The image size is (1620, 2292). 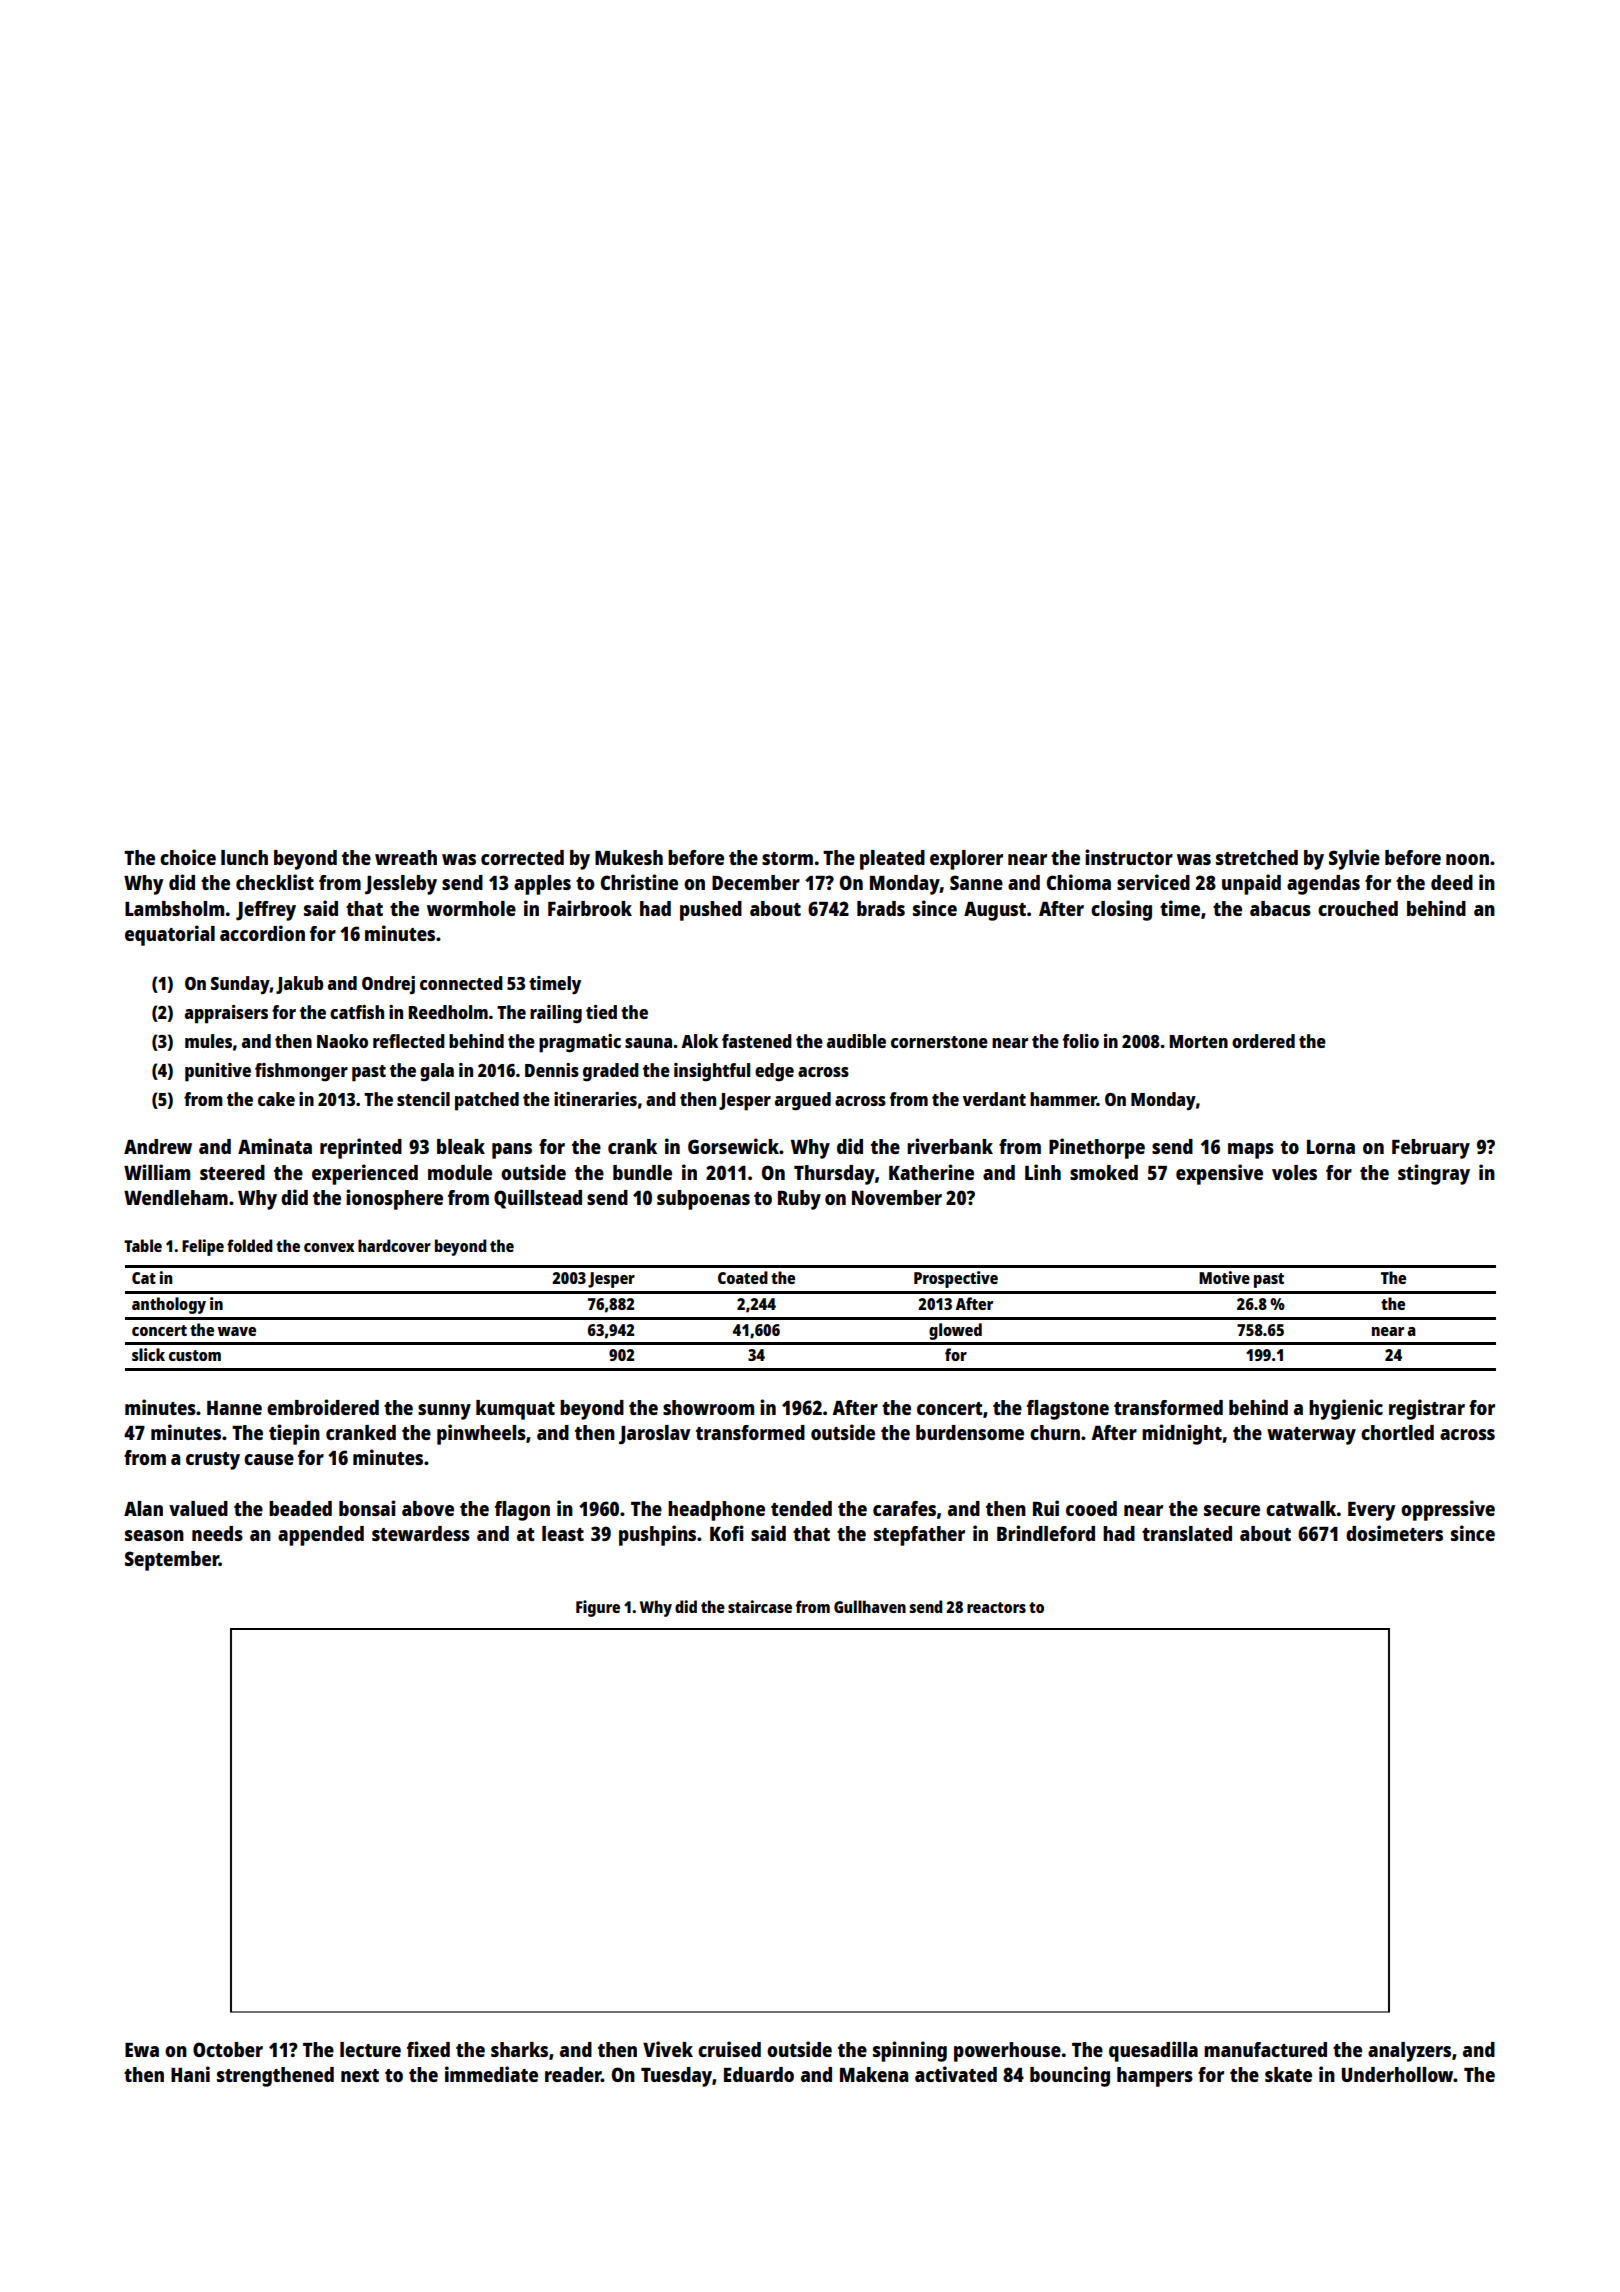 What do you see at coordinates (996, 1607) in the screenshot?
I see `reactors` at bounding box center [996, 1607].
